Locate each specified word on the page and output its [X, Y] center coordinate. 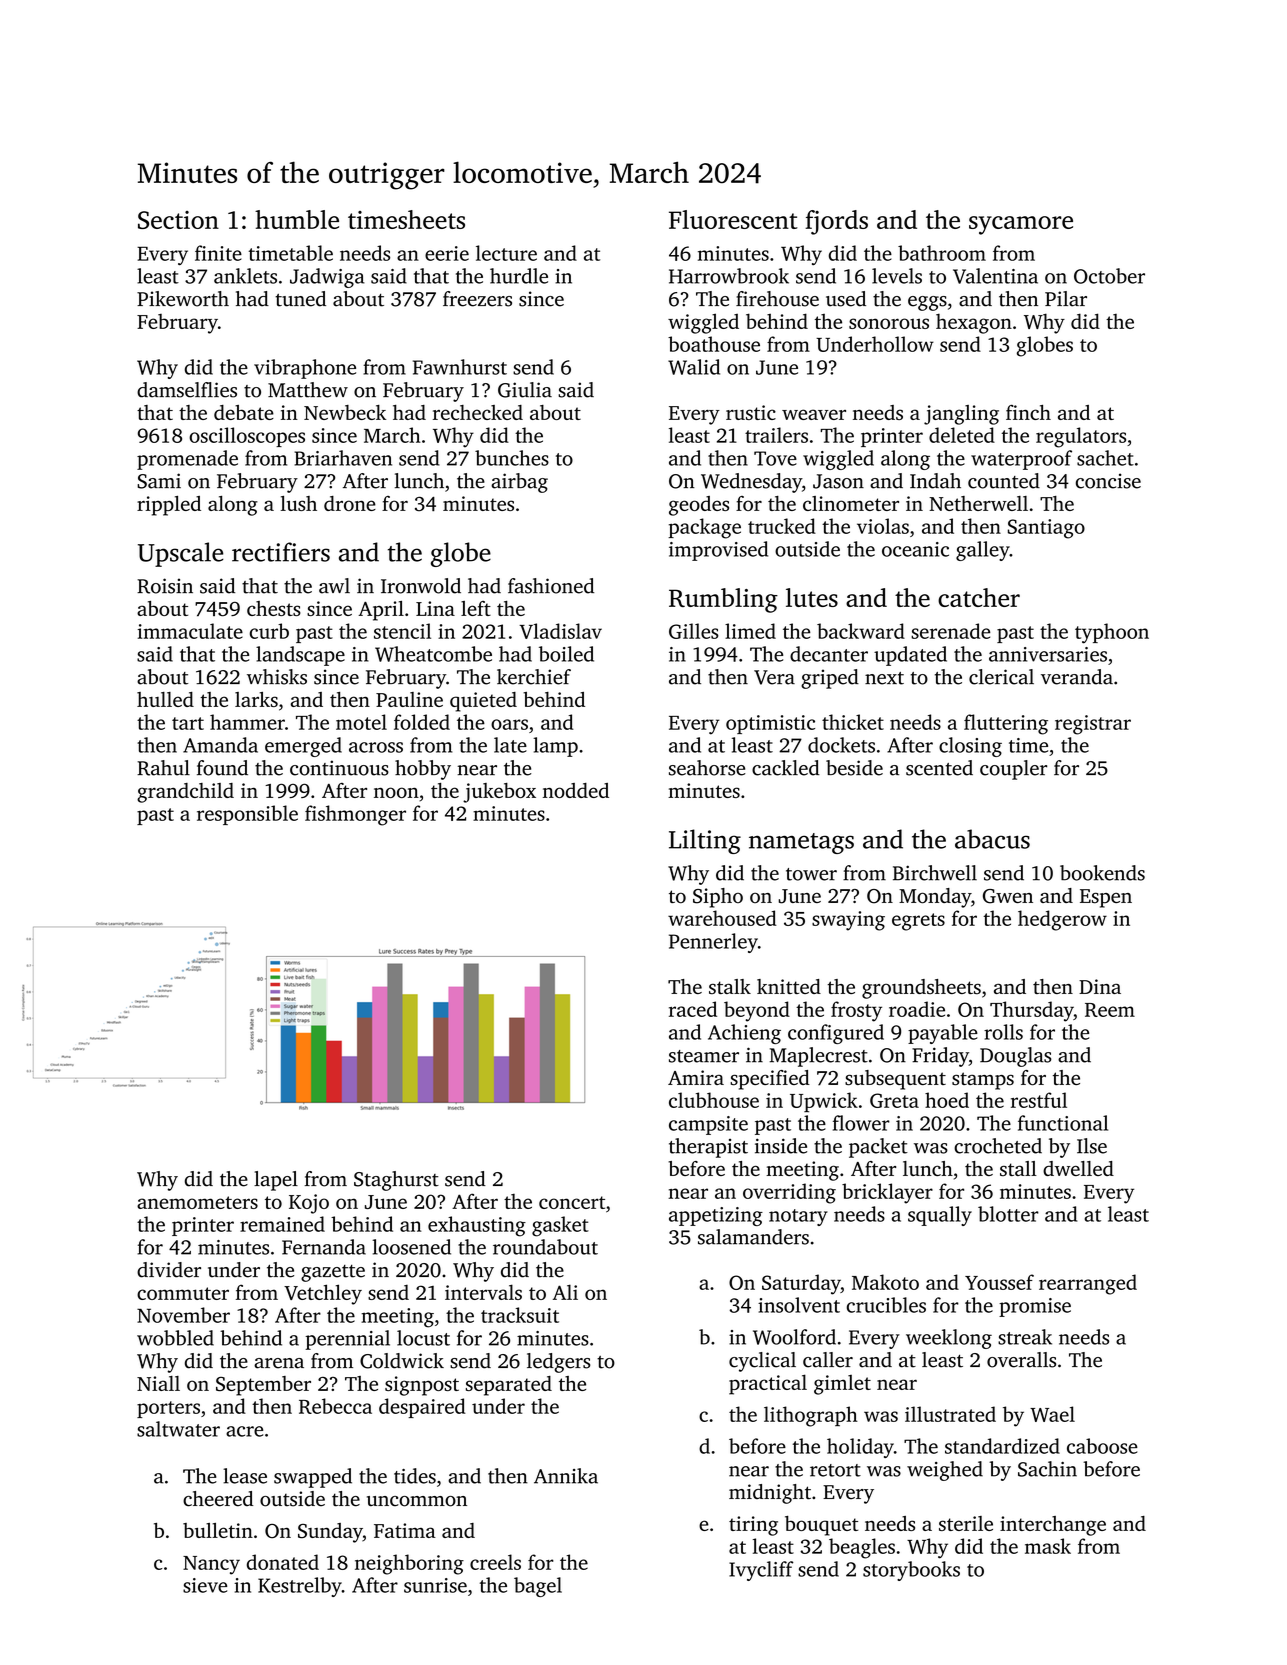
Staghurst [396, 1181]
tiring [753, 1526]
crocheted [998, 1146]
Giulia [525, 390]
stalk [730, 986]
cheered [218, 1499]
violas [883, 526]
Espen [1106, 898]
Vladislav [560, 631]
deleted [962, 435]
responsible [247, 815]
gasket [560, 1226]
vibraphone [305, 369]
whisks [277, 677]
